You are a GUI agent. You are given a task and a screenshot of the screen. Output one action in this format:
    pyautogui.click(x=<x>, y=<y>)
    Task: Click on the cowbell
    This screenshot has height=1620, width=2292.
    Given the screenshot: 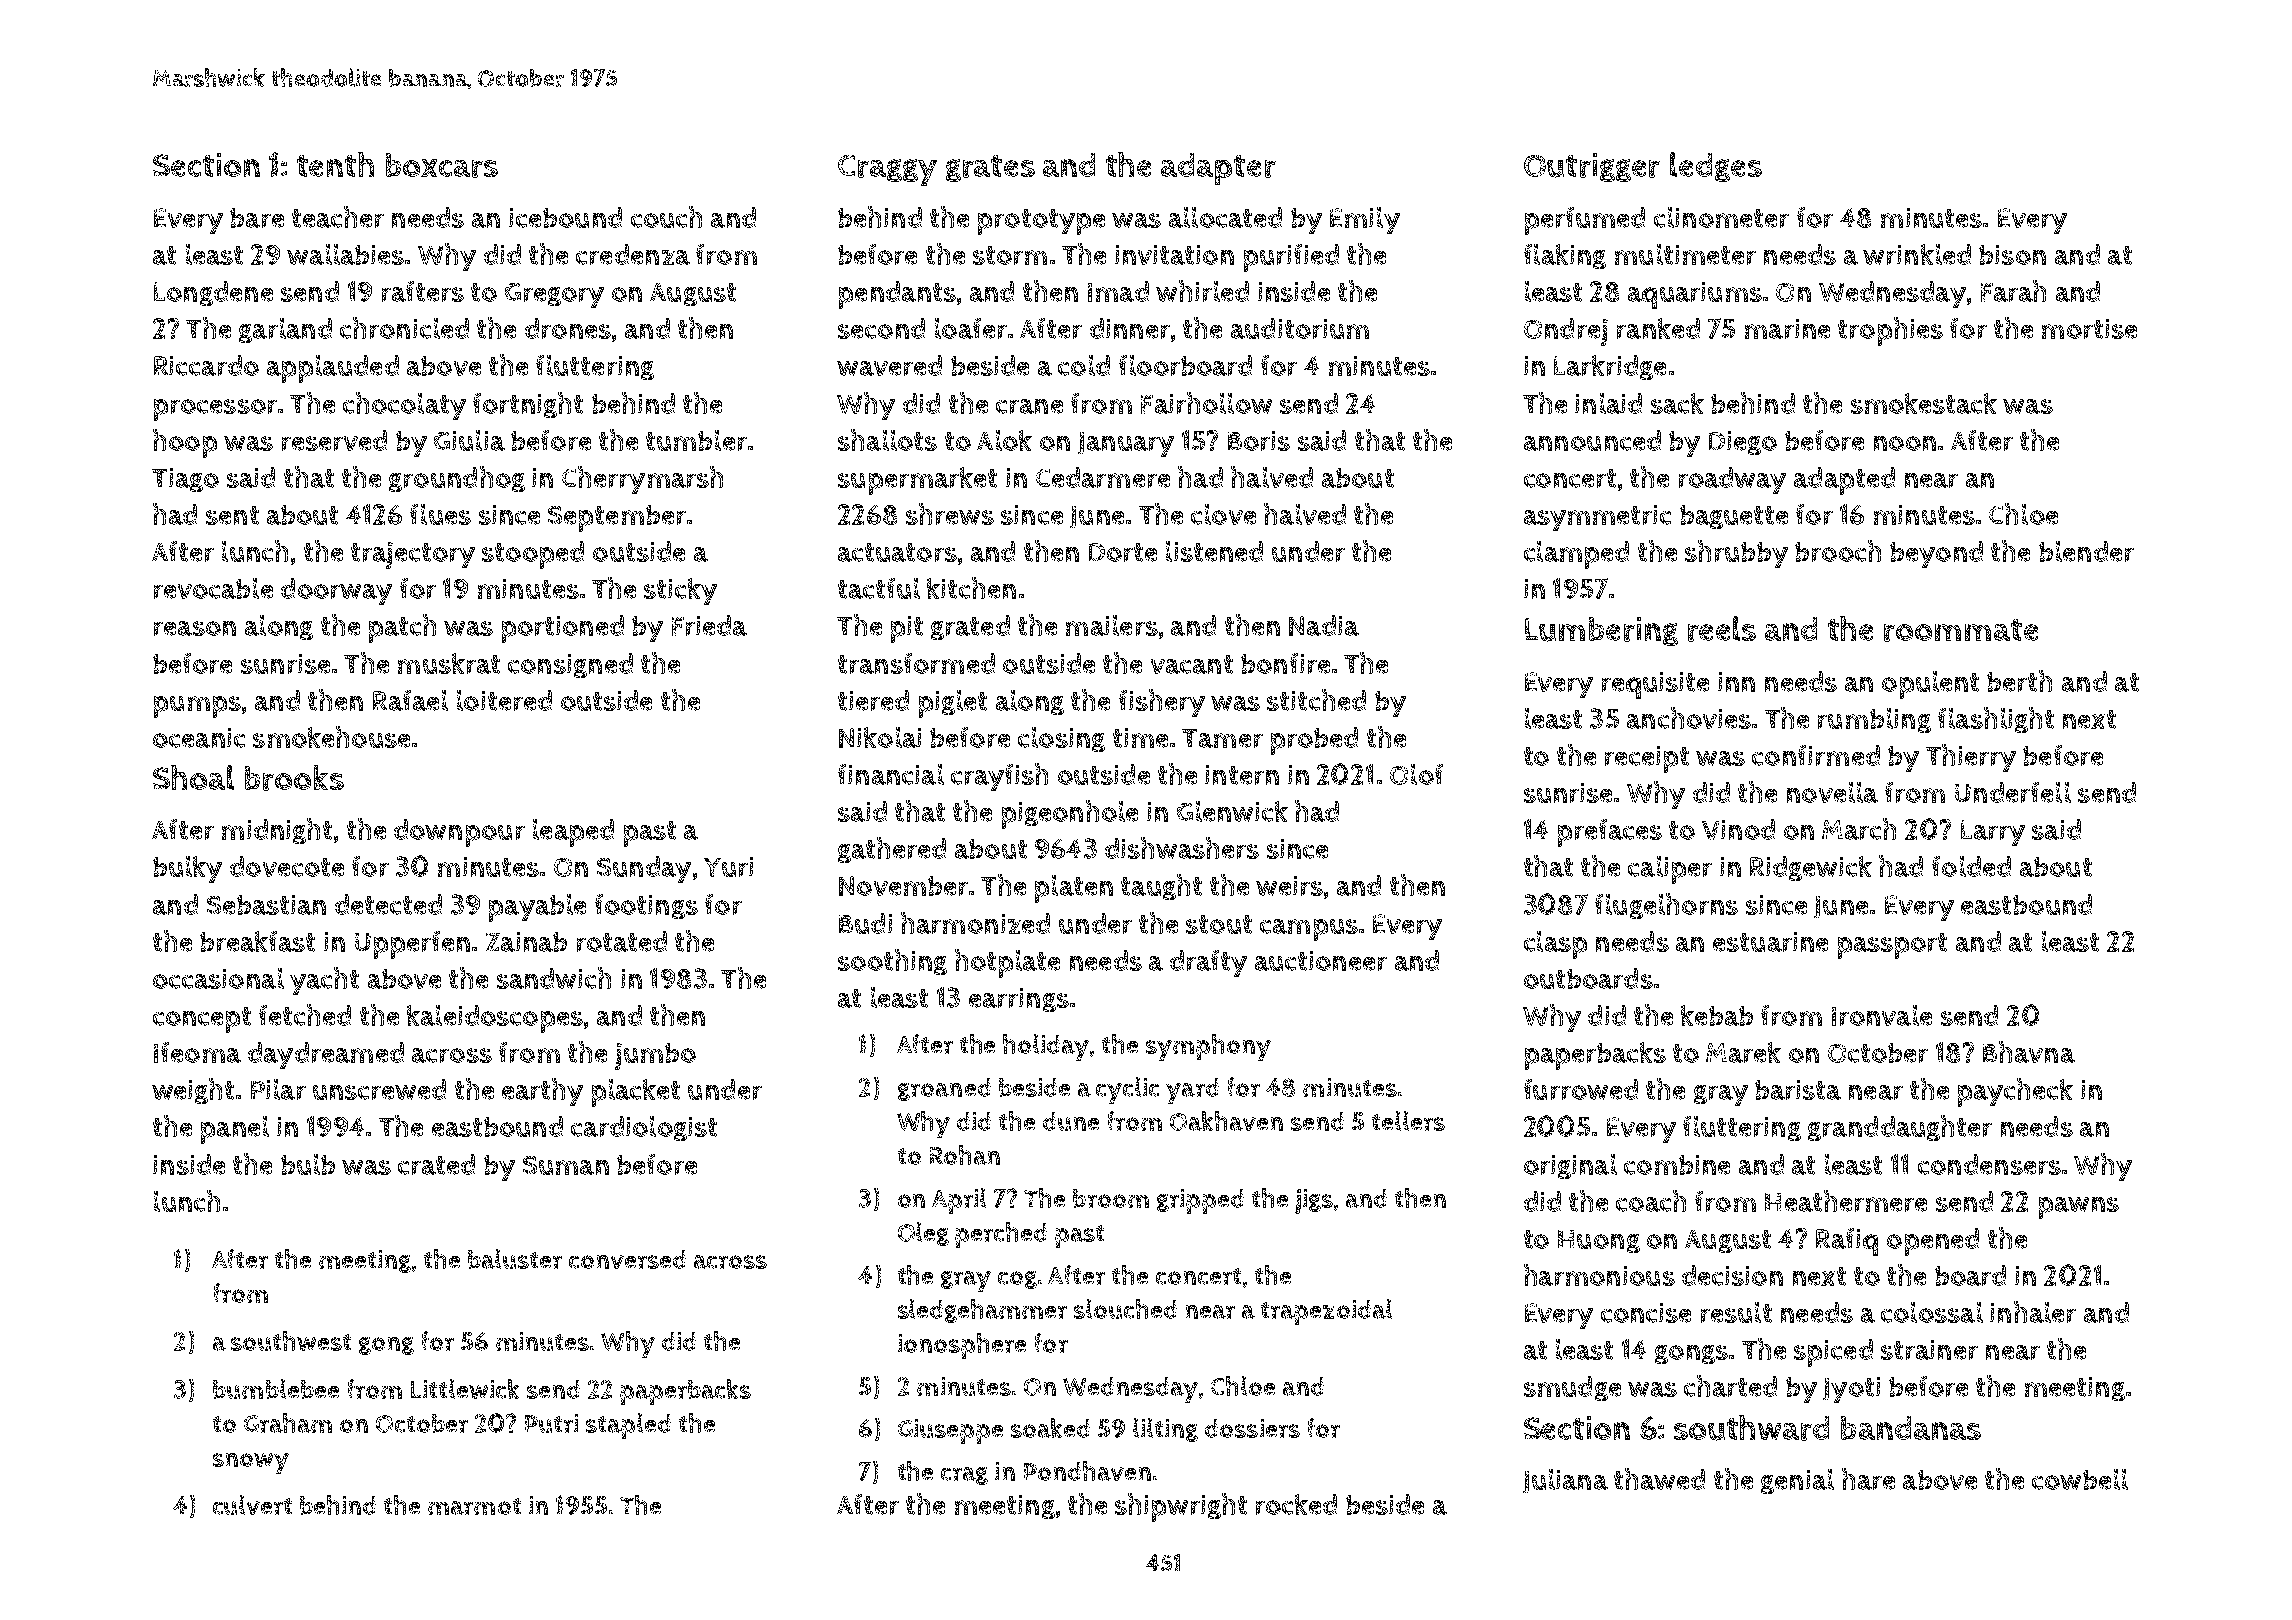 What is the action you would take?
    pyautogui.click(x=2080, y=1479)
